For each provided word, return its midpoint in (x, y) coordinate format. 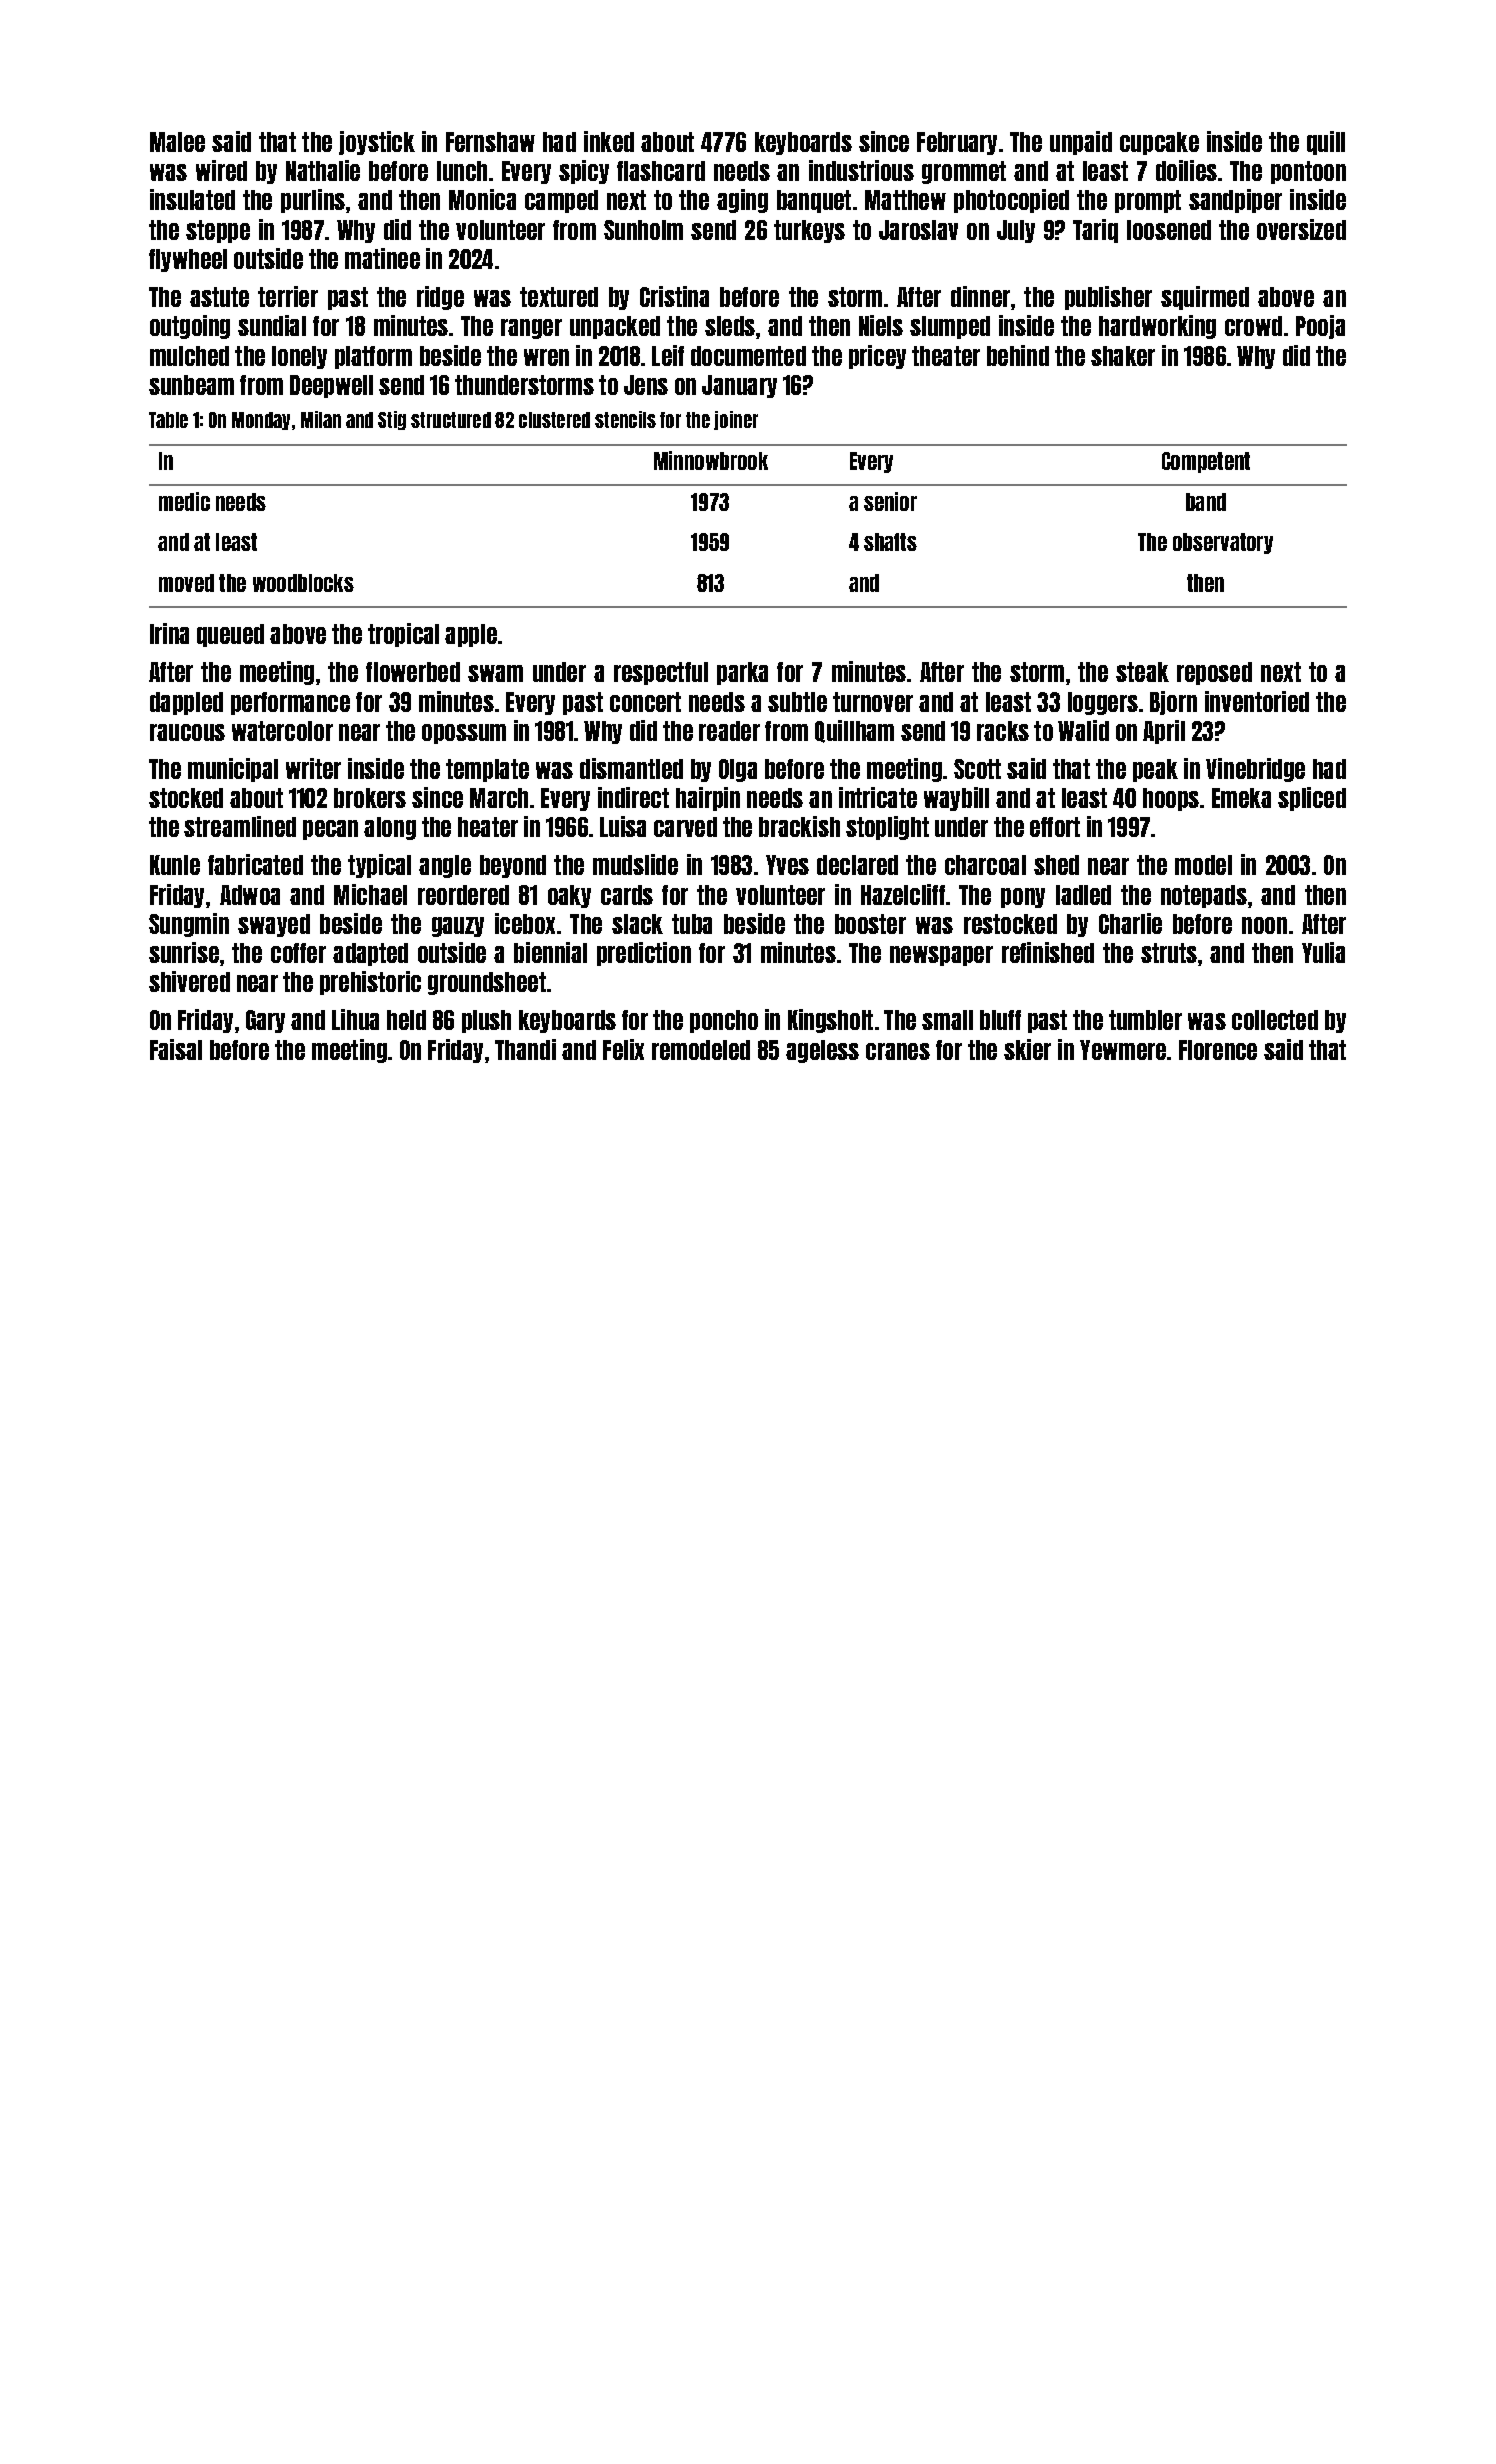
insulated (192, 199)
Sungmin (189, 925)
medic (184, 501)
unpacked (615, 327)
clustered (554, 420)
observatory (1223, 543)
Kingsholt (830, 1021)
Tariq (1095, 231)
